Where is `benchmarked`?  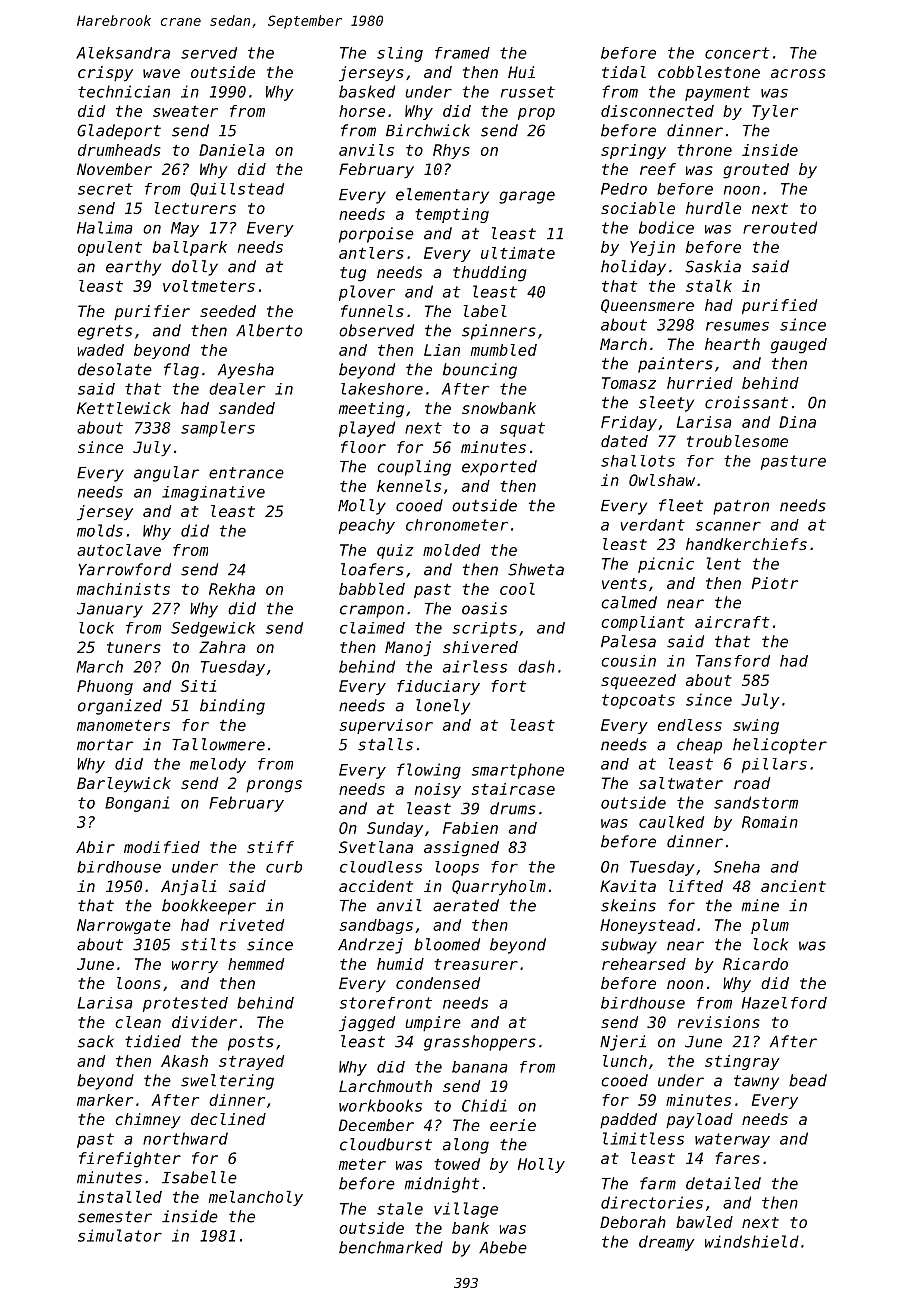
benchmarked is located at coordinates (391, 1247).
